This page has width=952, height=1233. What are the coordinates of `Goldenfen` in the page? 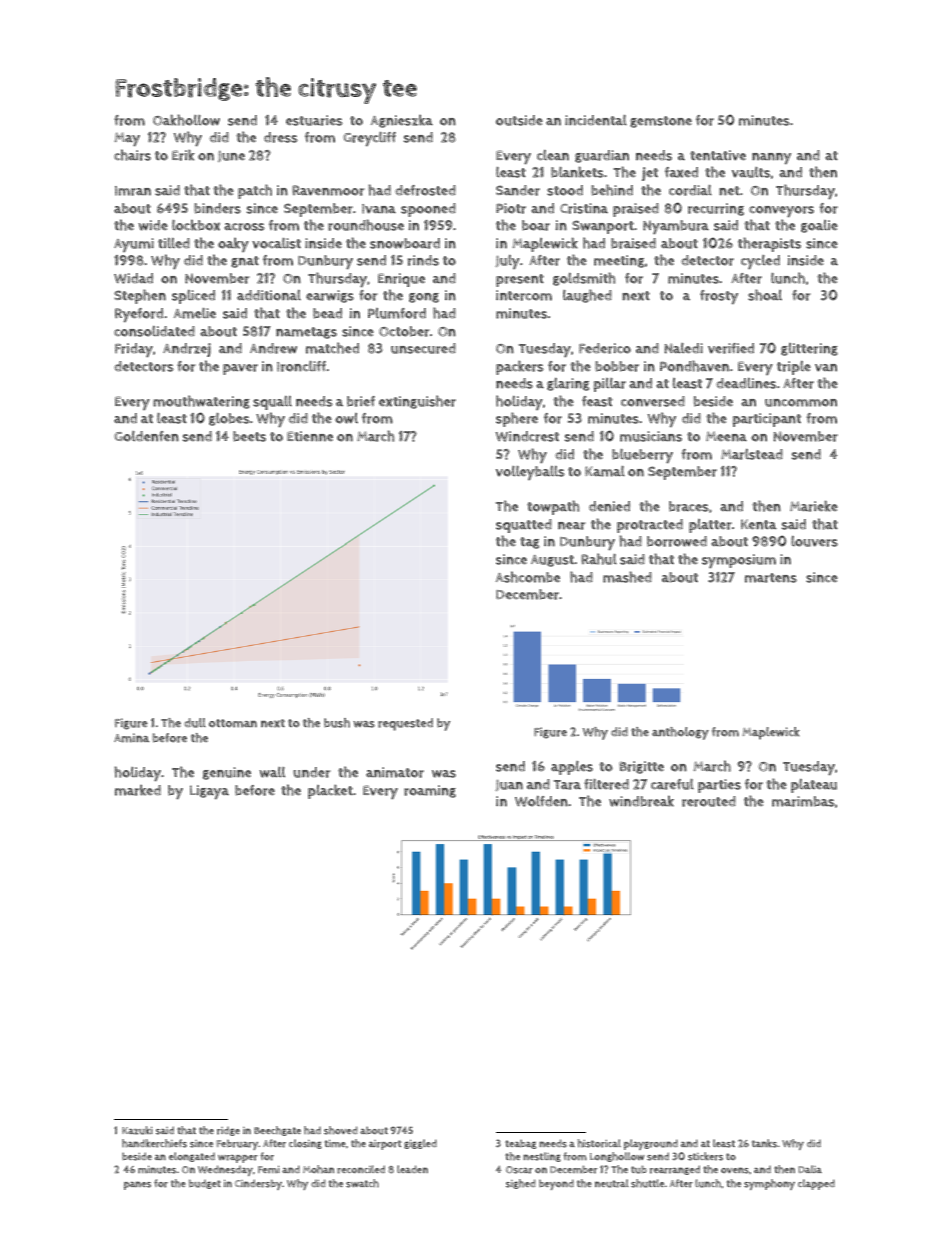 It's located at (146, 436).
